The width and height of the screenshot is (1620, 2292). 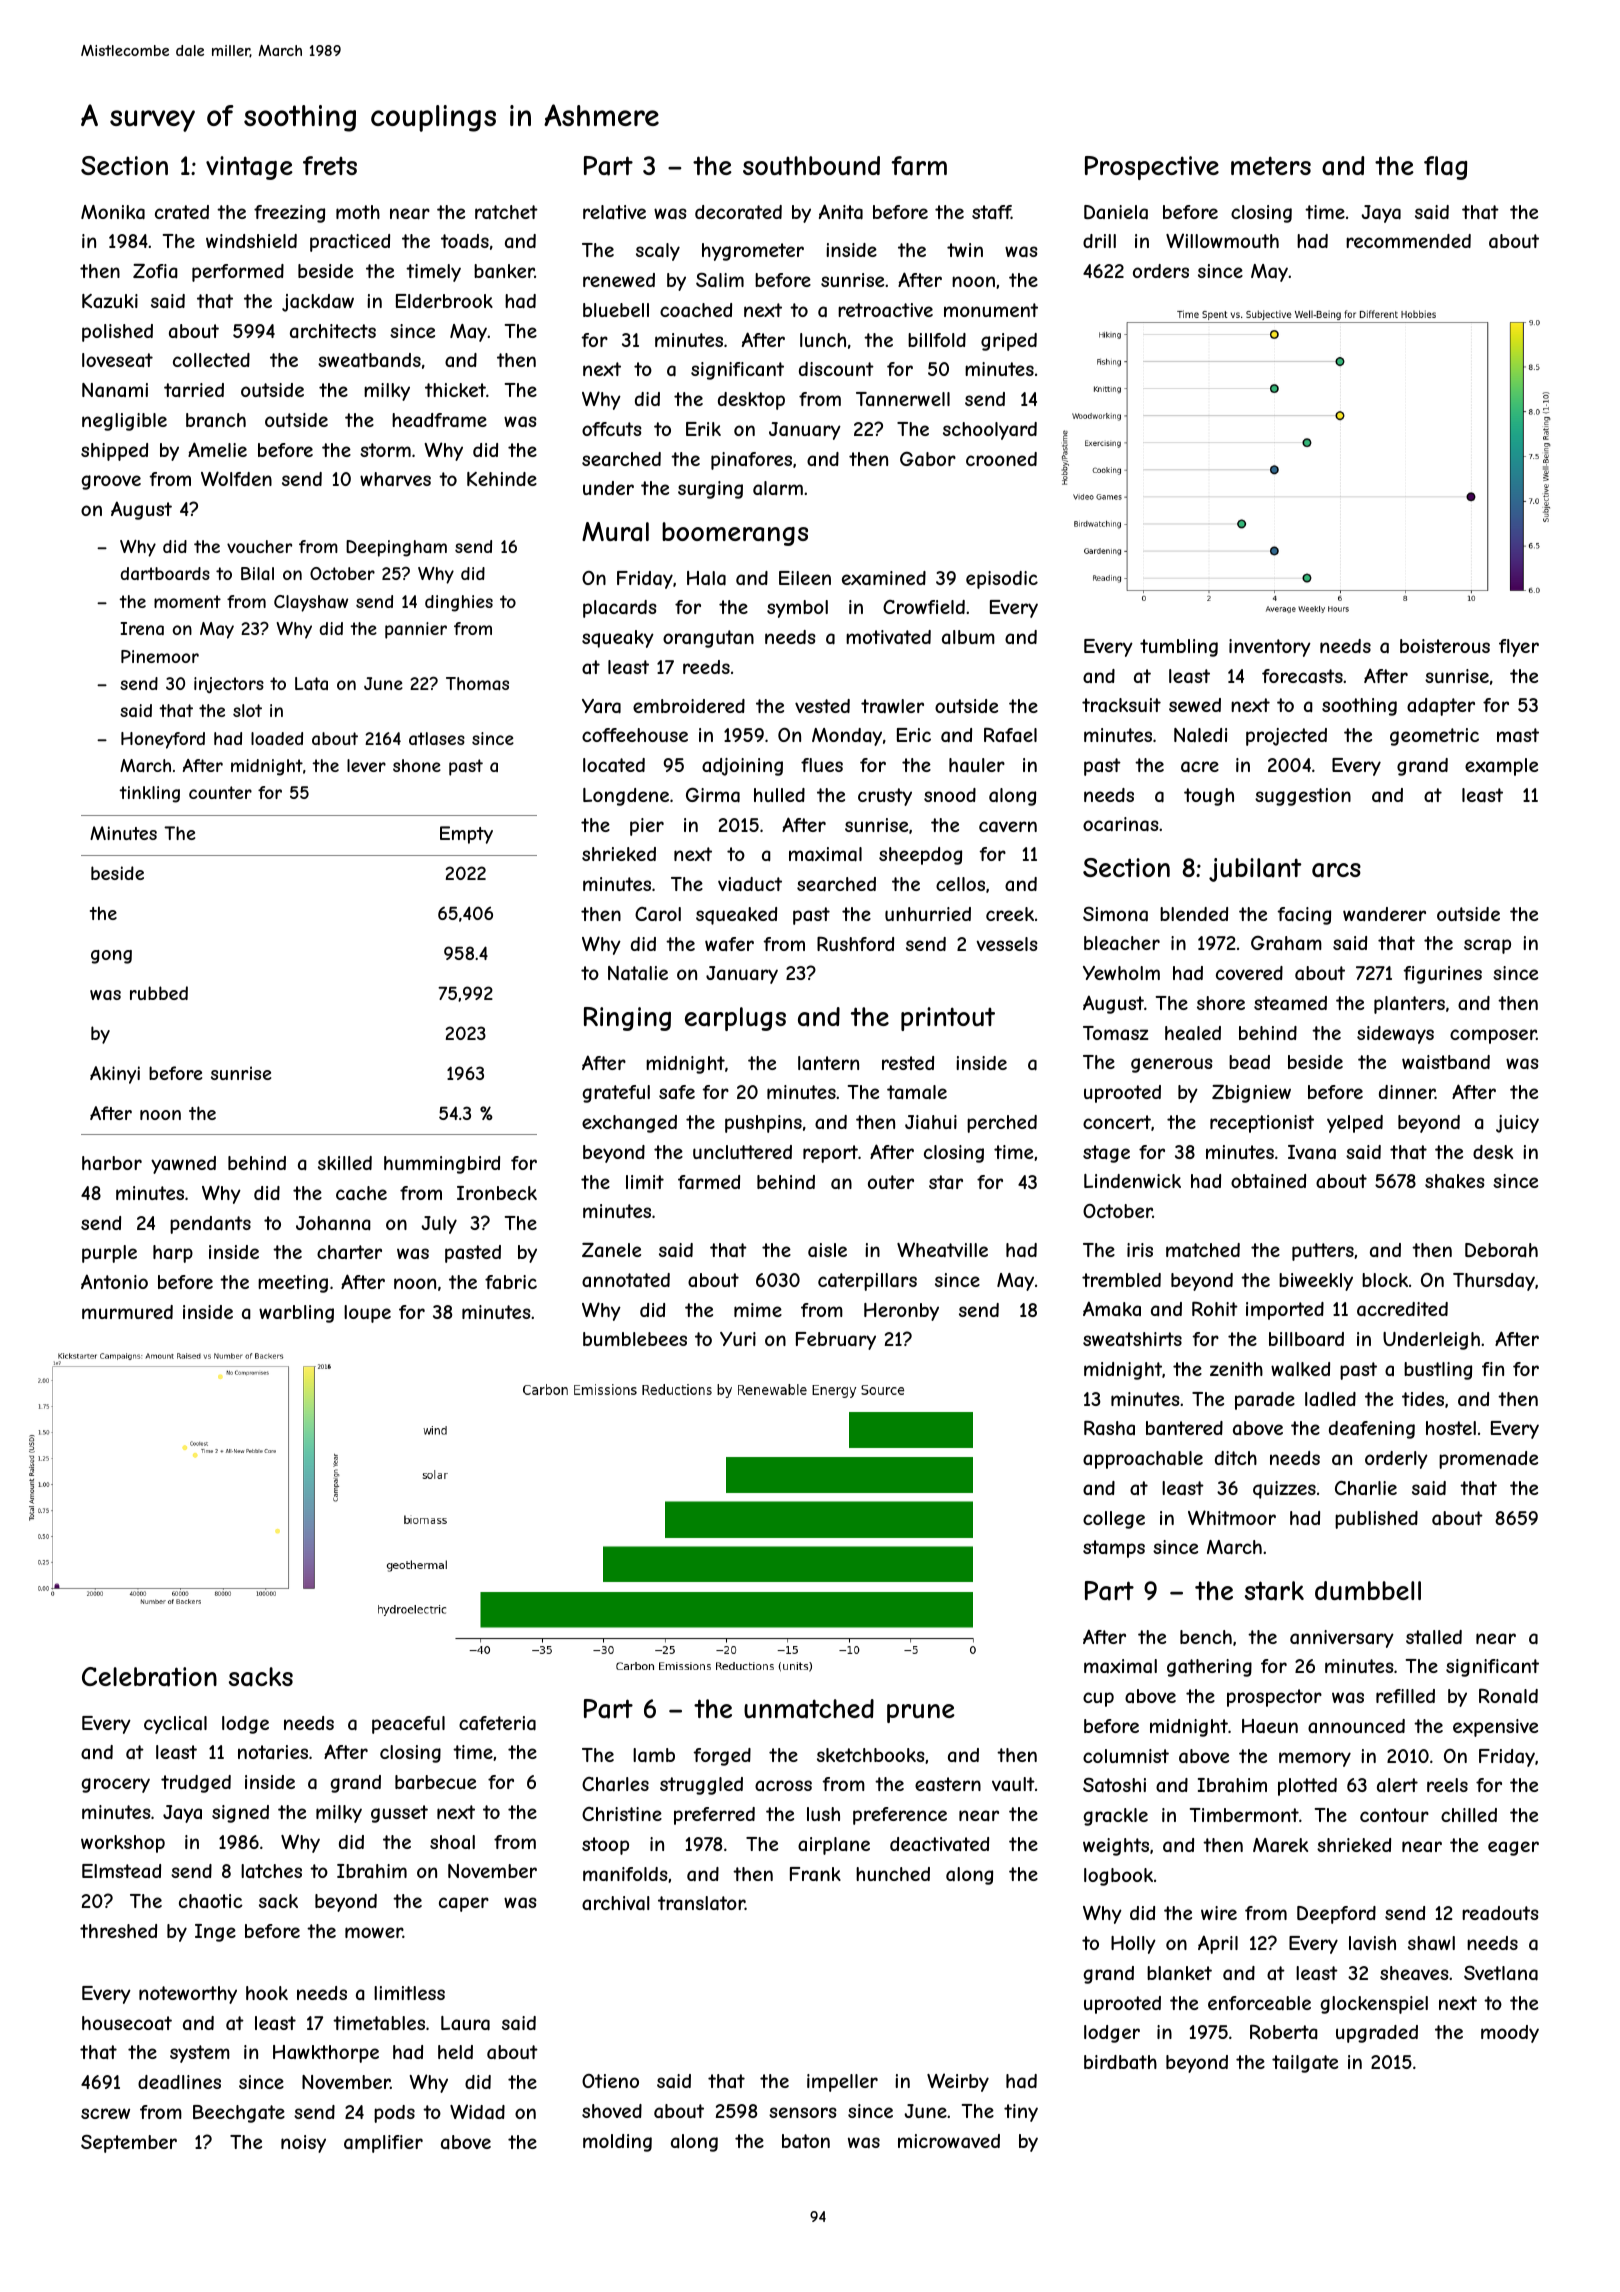 I want to click on arcs, so click(x=1336, y=870).
